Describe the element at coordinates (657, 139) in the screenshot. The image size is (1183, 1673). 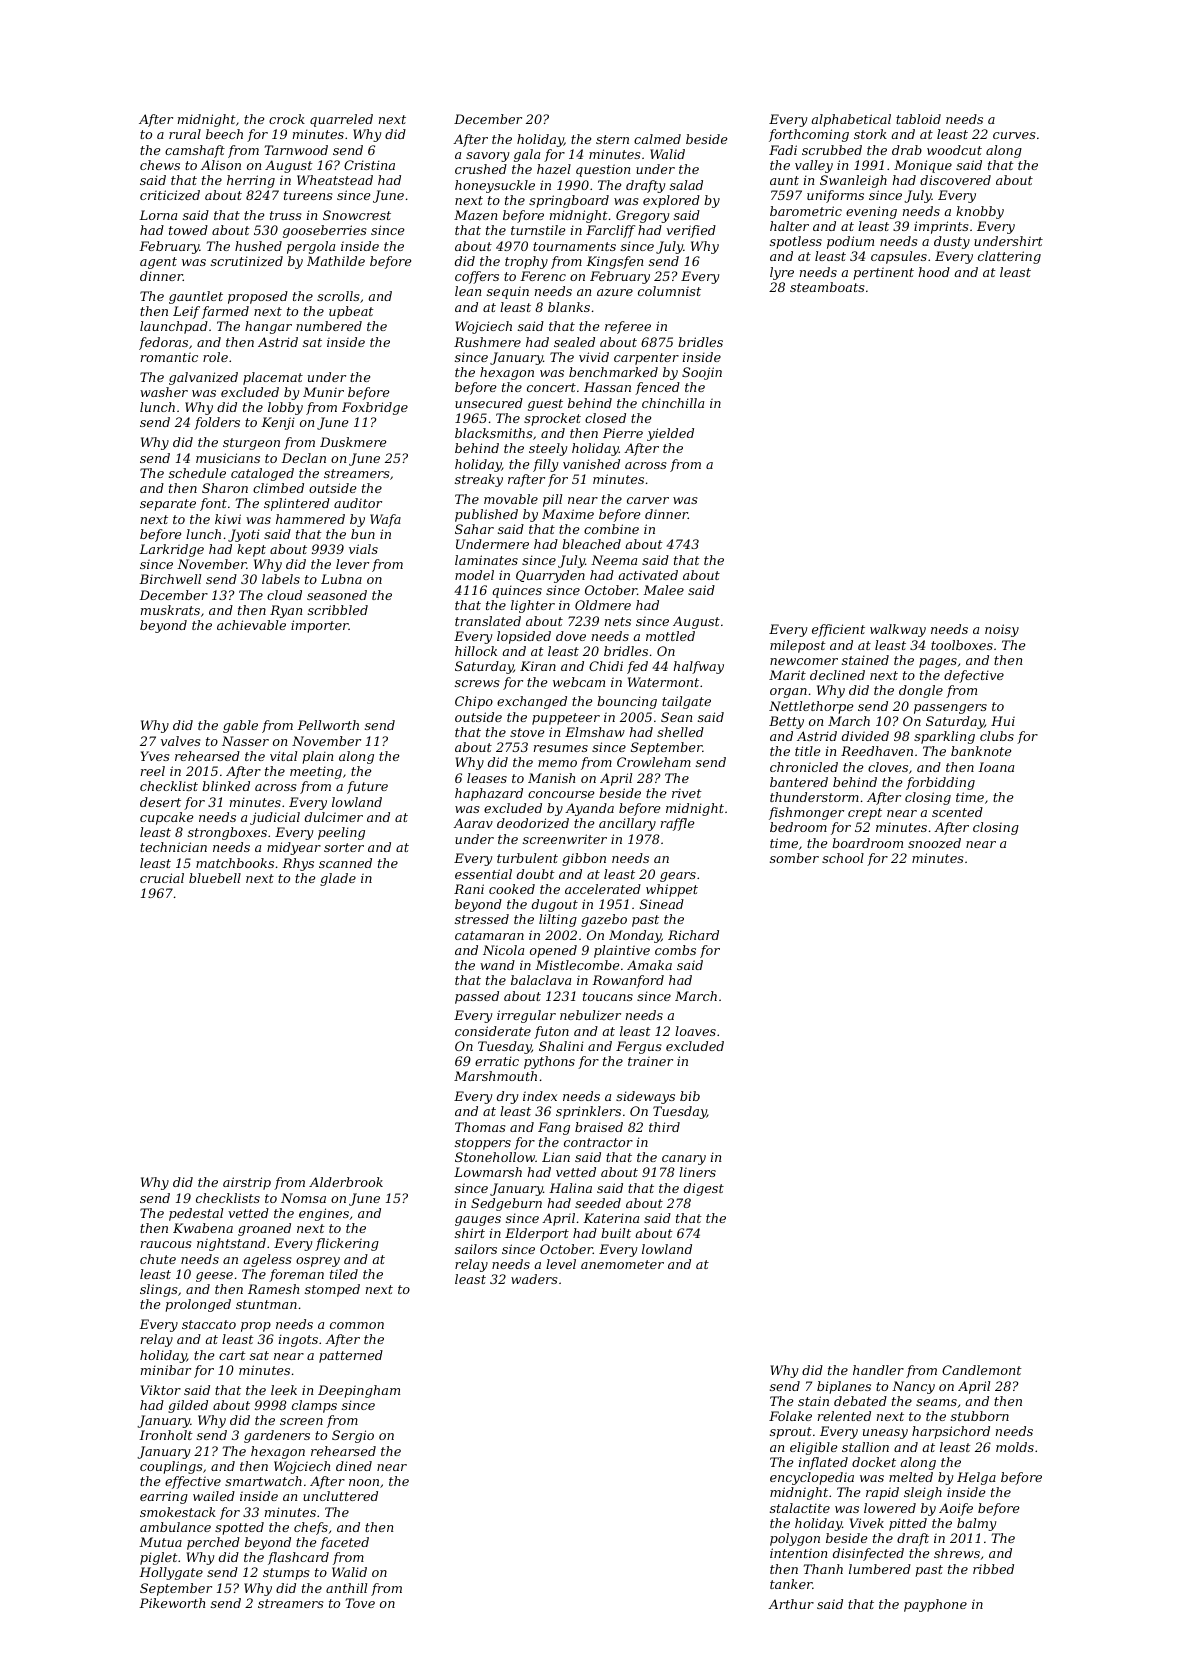
I see `calmed` at that location.
